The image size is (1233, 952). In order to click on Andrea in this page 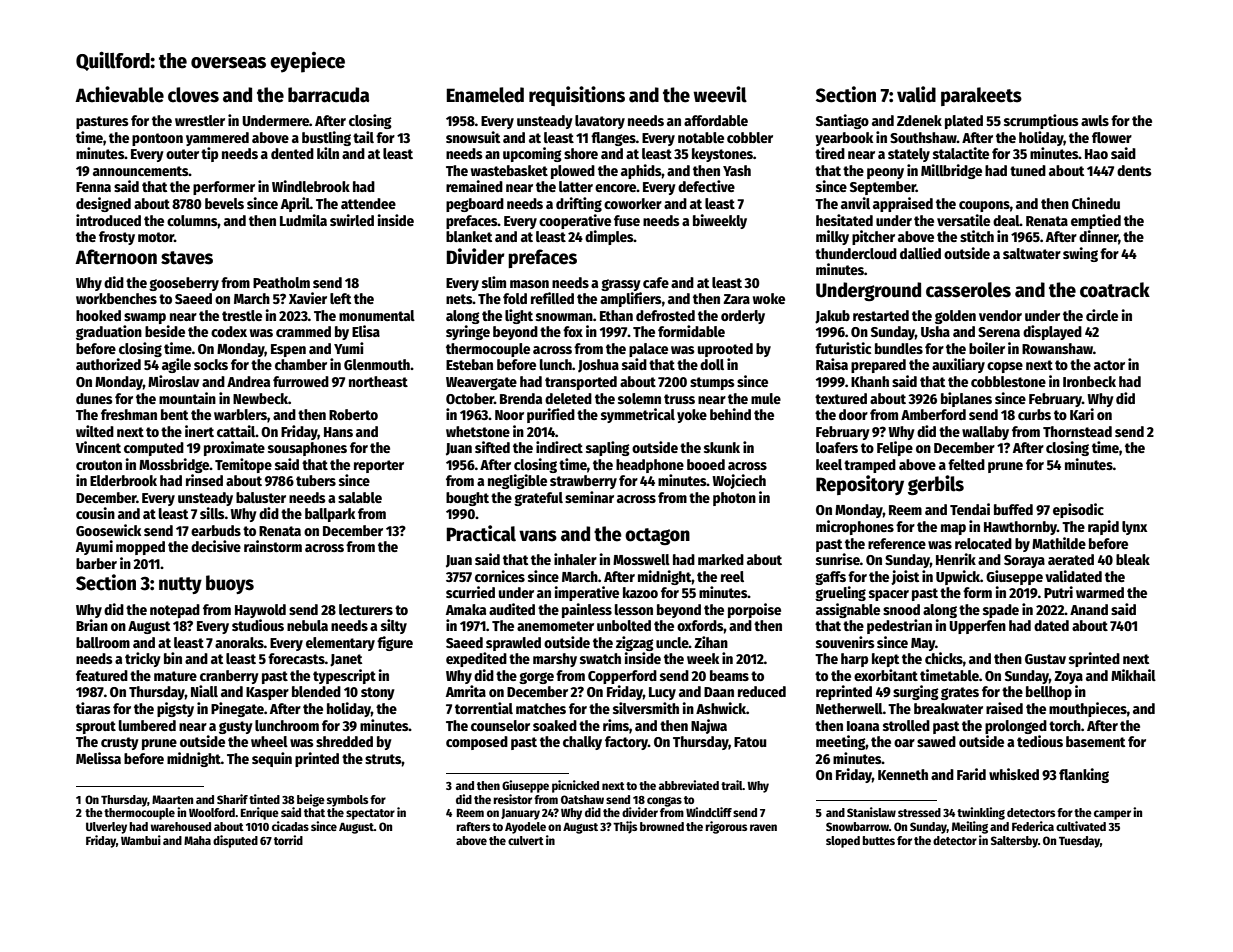, I will do `click(248, 381)`.
